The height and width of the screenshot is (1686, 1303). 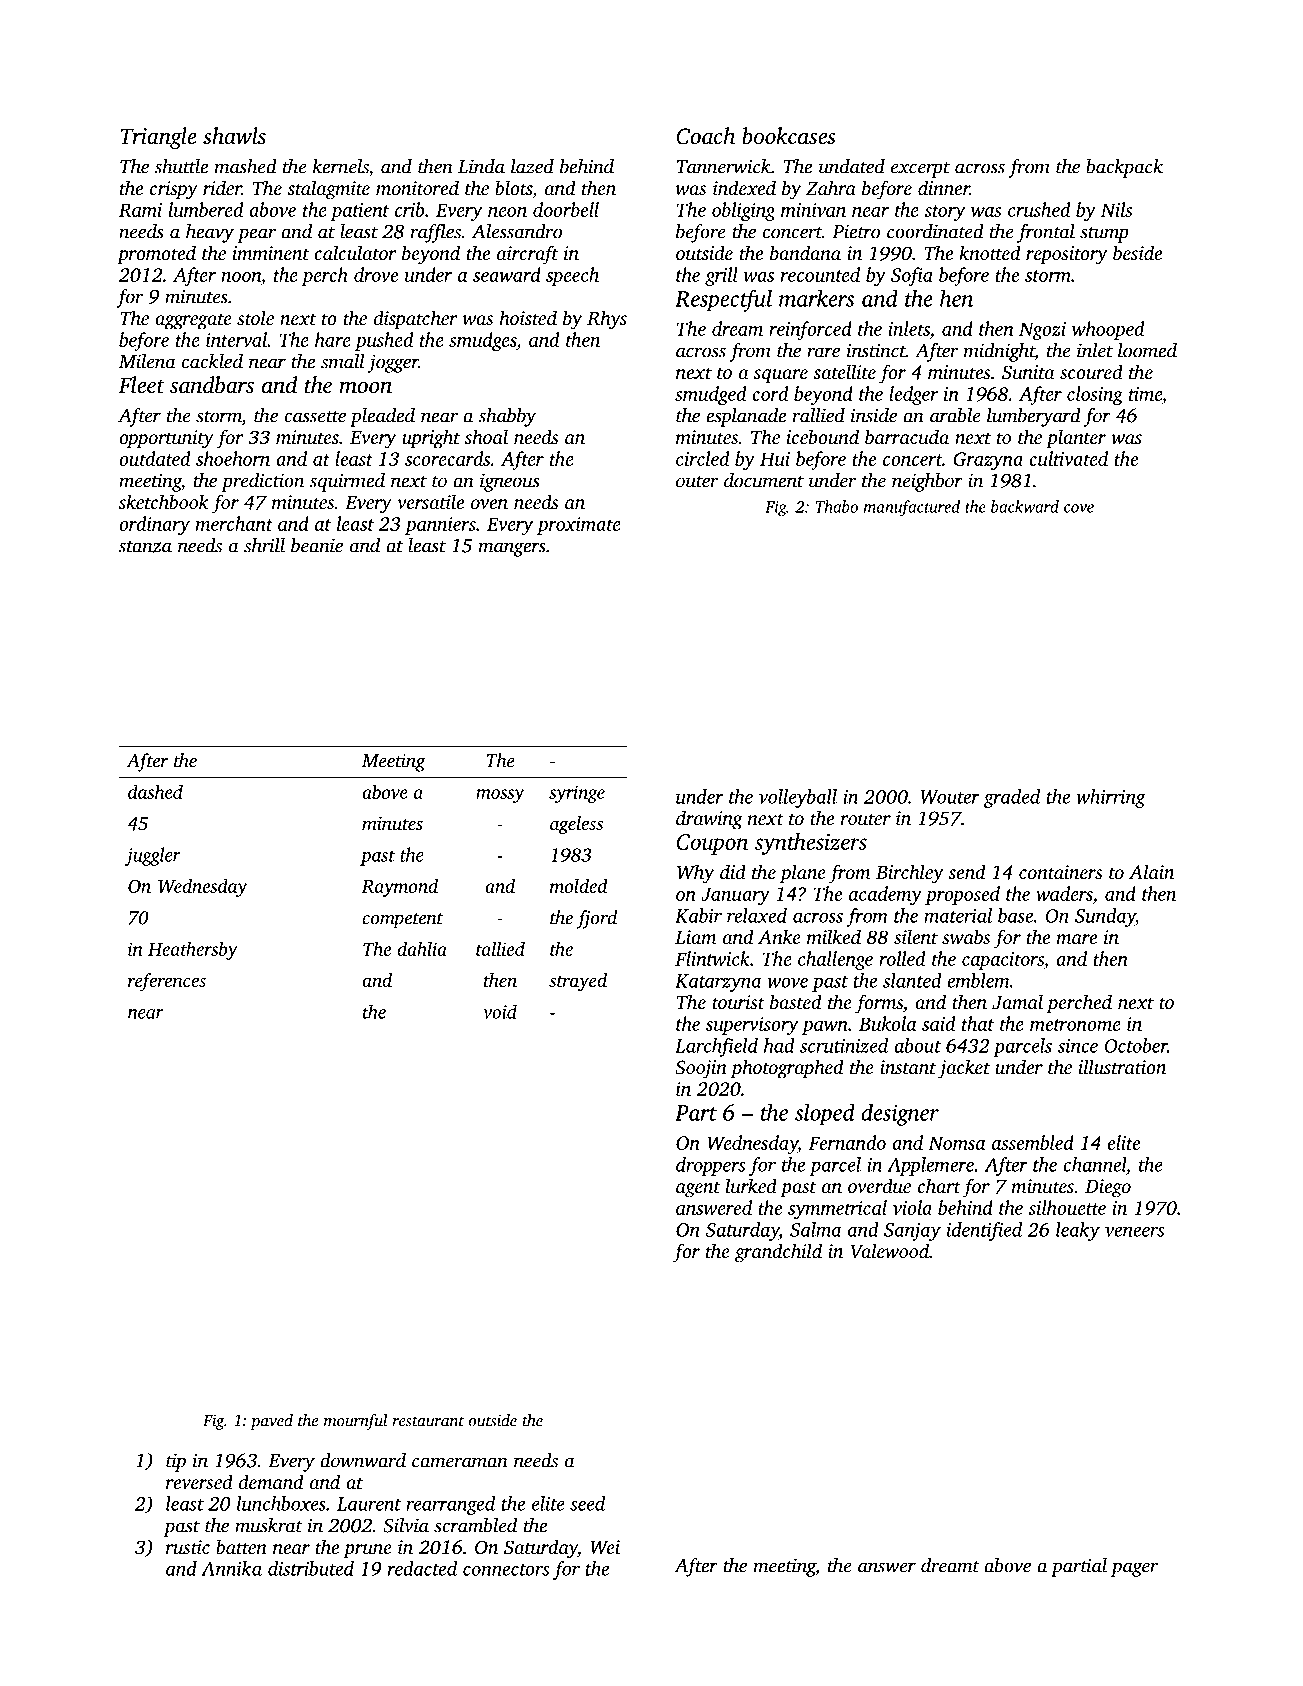 What do you see at coordinates (400, 887) in the screenshot?
I see `Raymond` at bounding box center [400, 887].
